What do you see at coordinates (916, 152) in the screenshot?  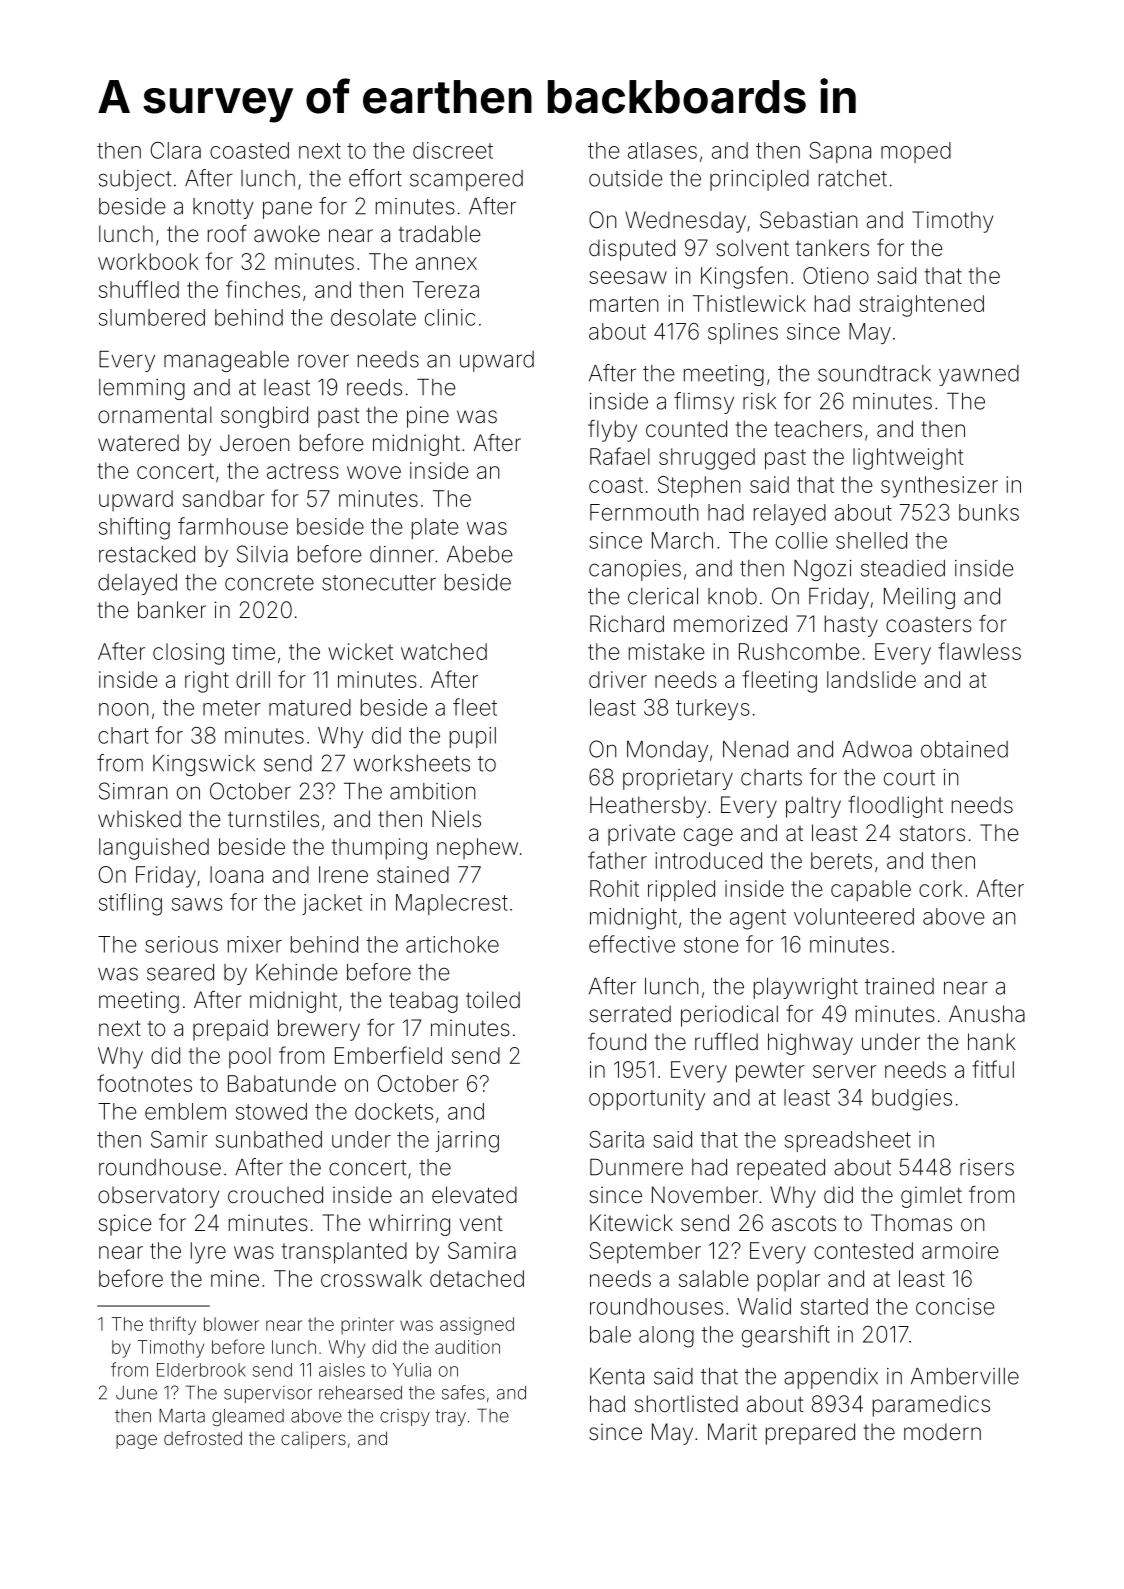 I see `moped` at bounding box center [916, 152].
